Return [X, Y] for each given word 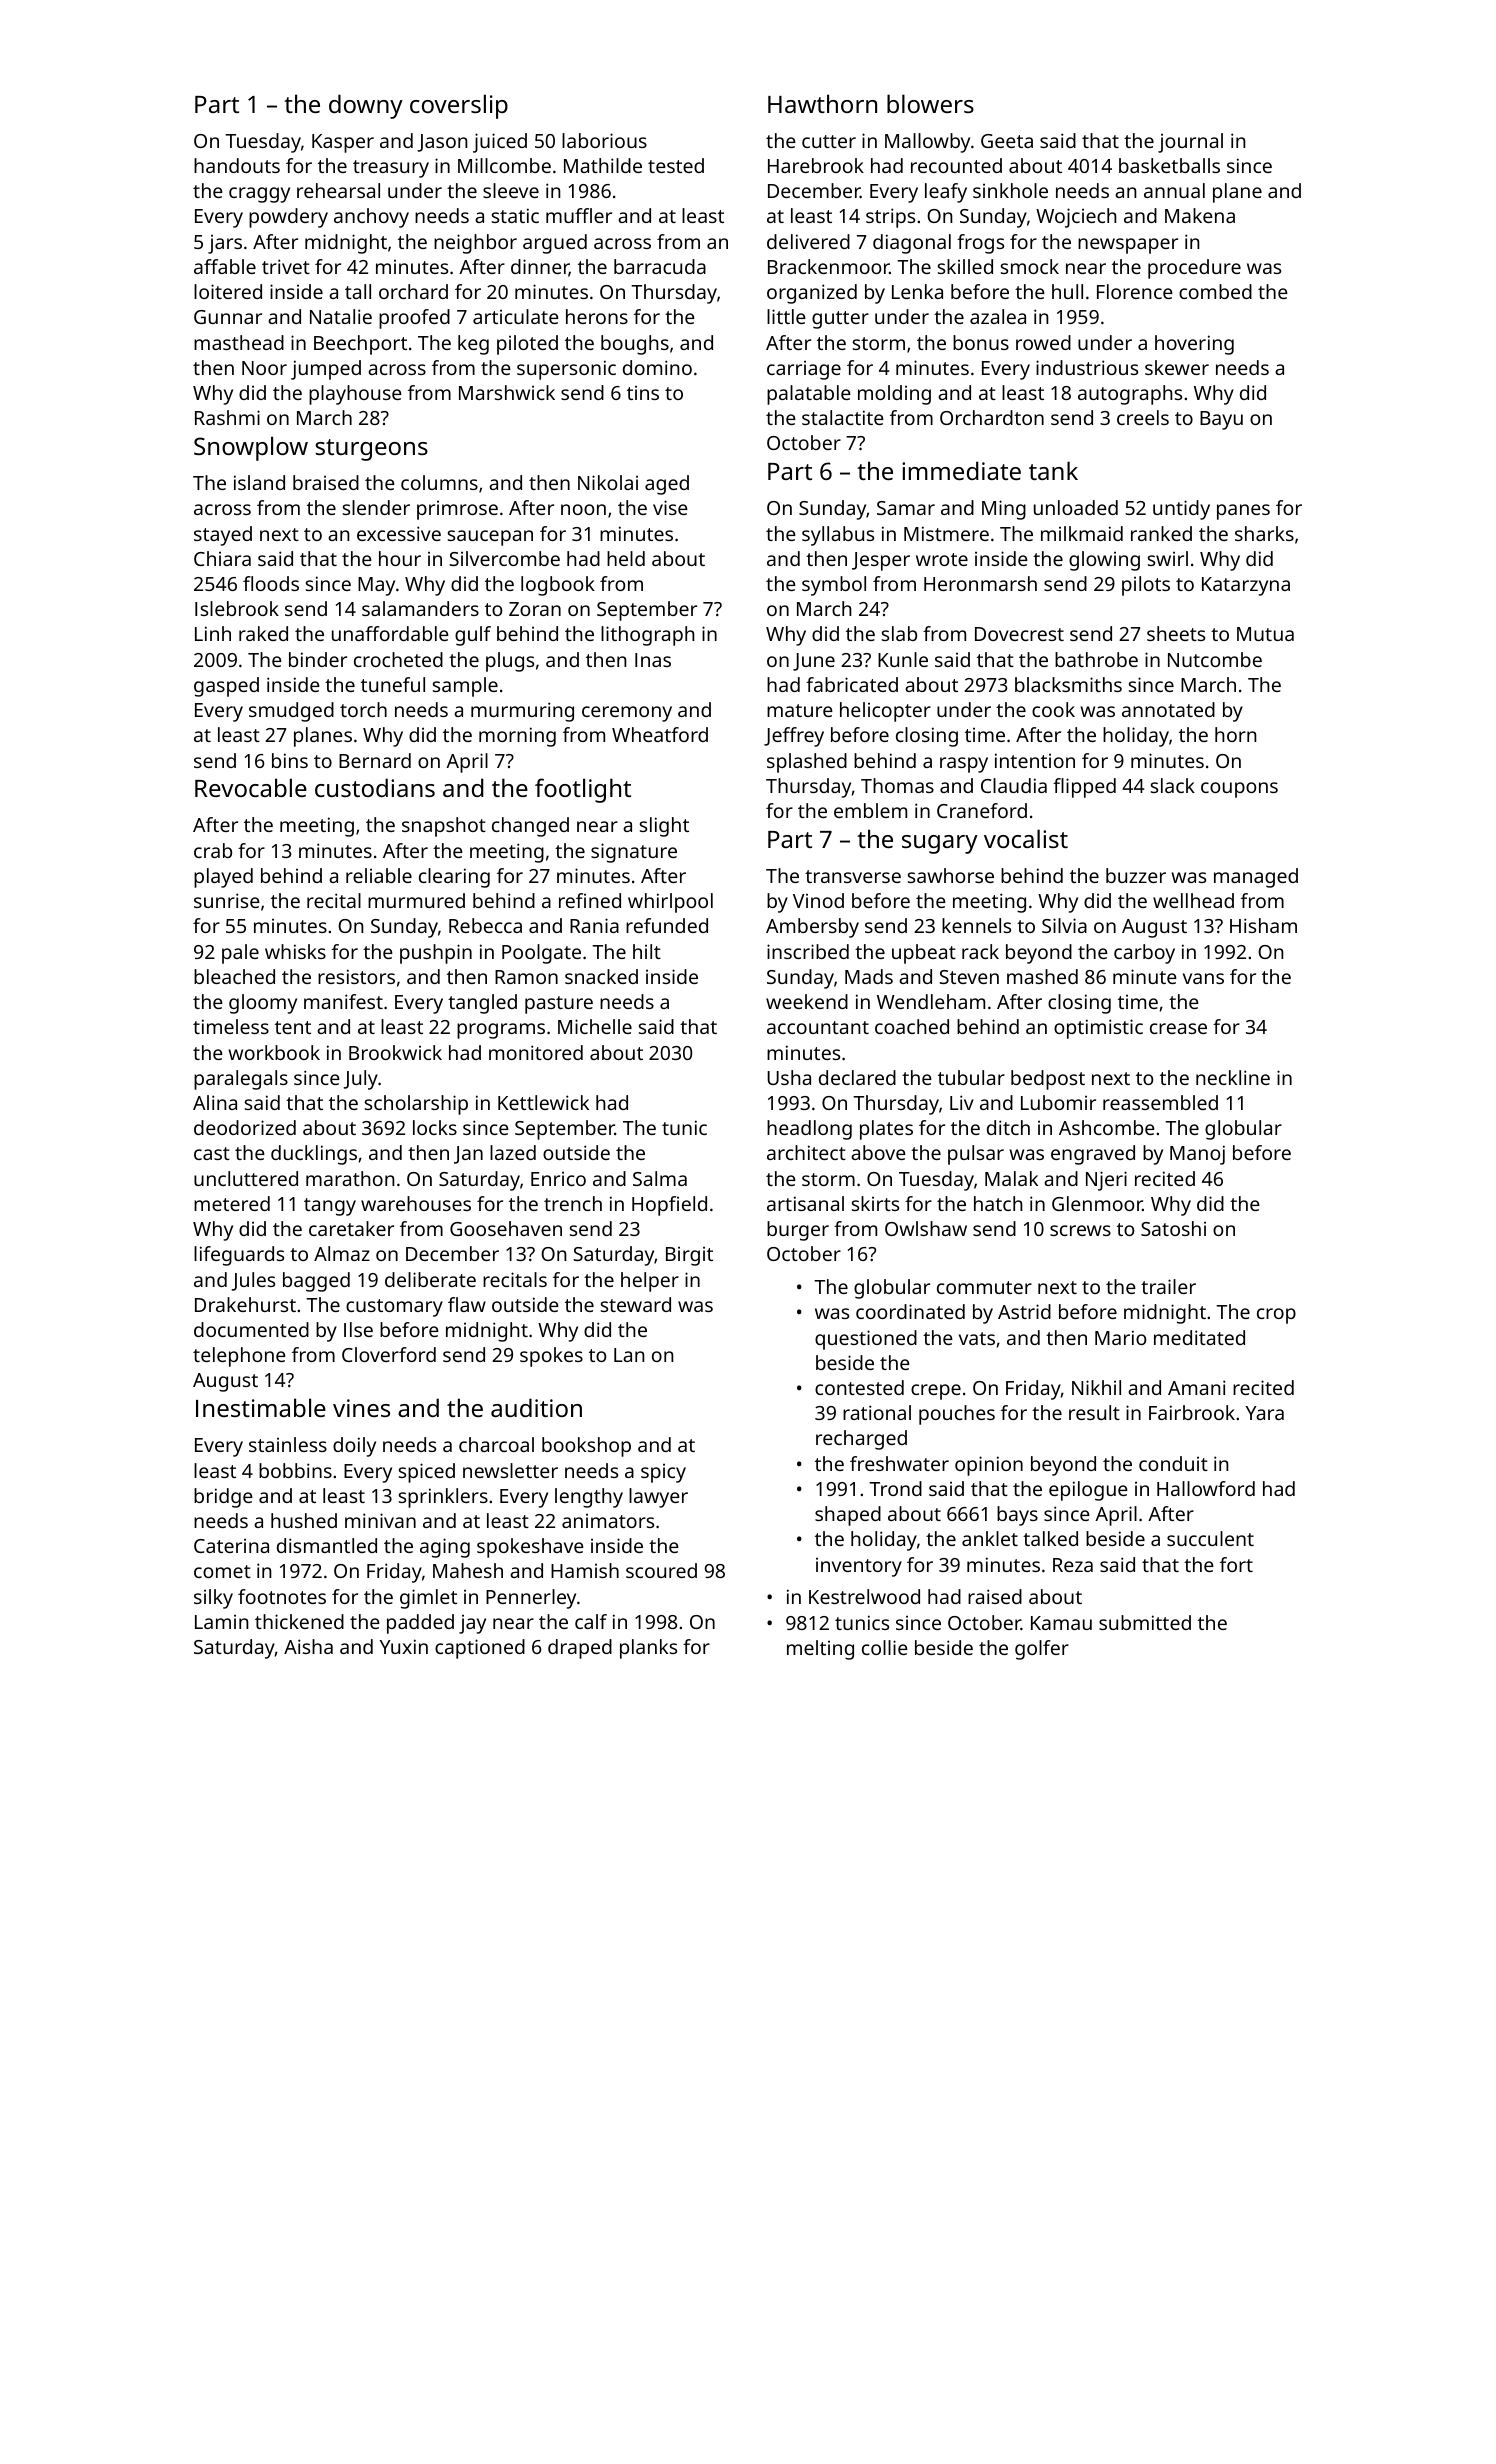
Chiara [222, 558]
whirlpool [670, 903]
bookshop [586, 1447]
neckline [1233, 1077]
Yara [1265, 1413]
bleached [234, 976]
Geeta [1007, 141]
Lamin [222, 1622]
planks [648, 1649]
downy [366, 106]
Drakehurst [245, 1304]
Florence [1135, 291]
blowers [930, 103]
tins [643, 393]
